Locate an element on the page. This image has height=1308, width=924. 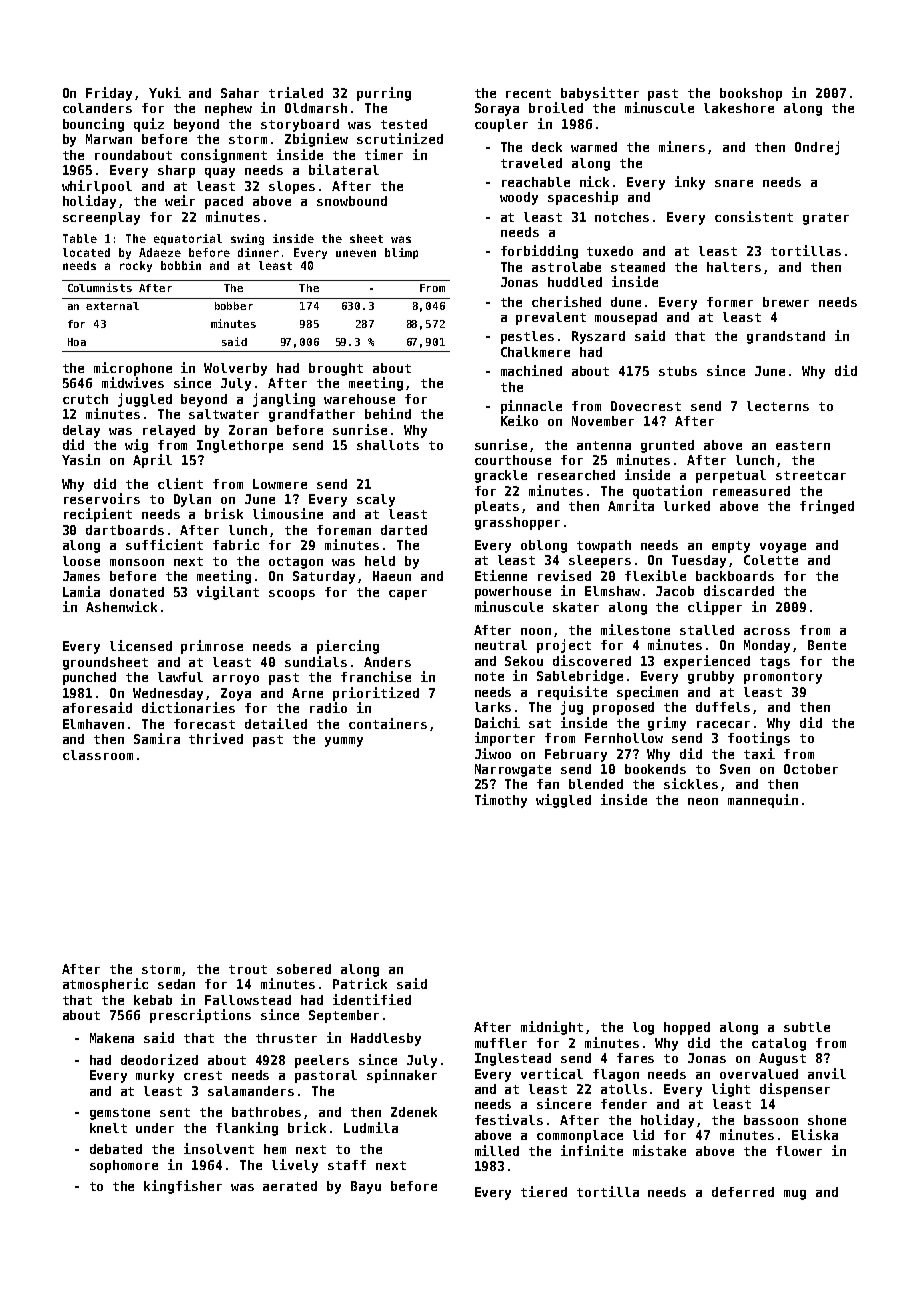
deferred is located at coordinates (743, 1192).
